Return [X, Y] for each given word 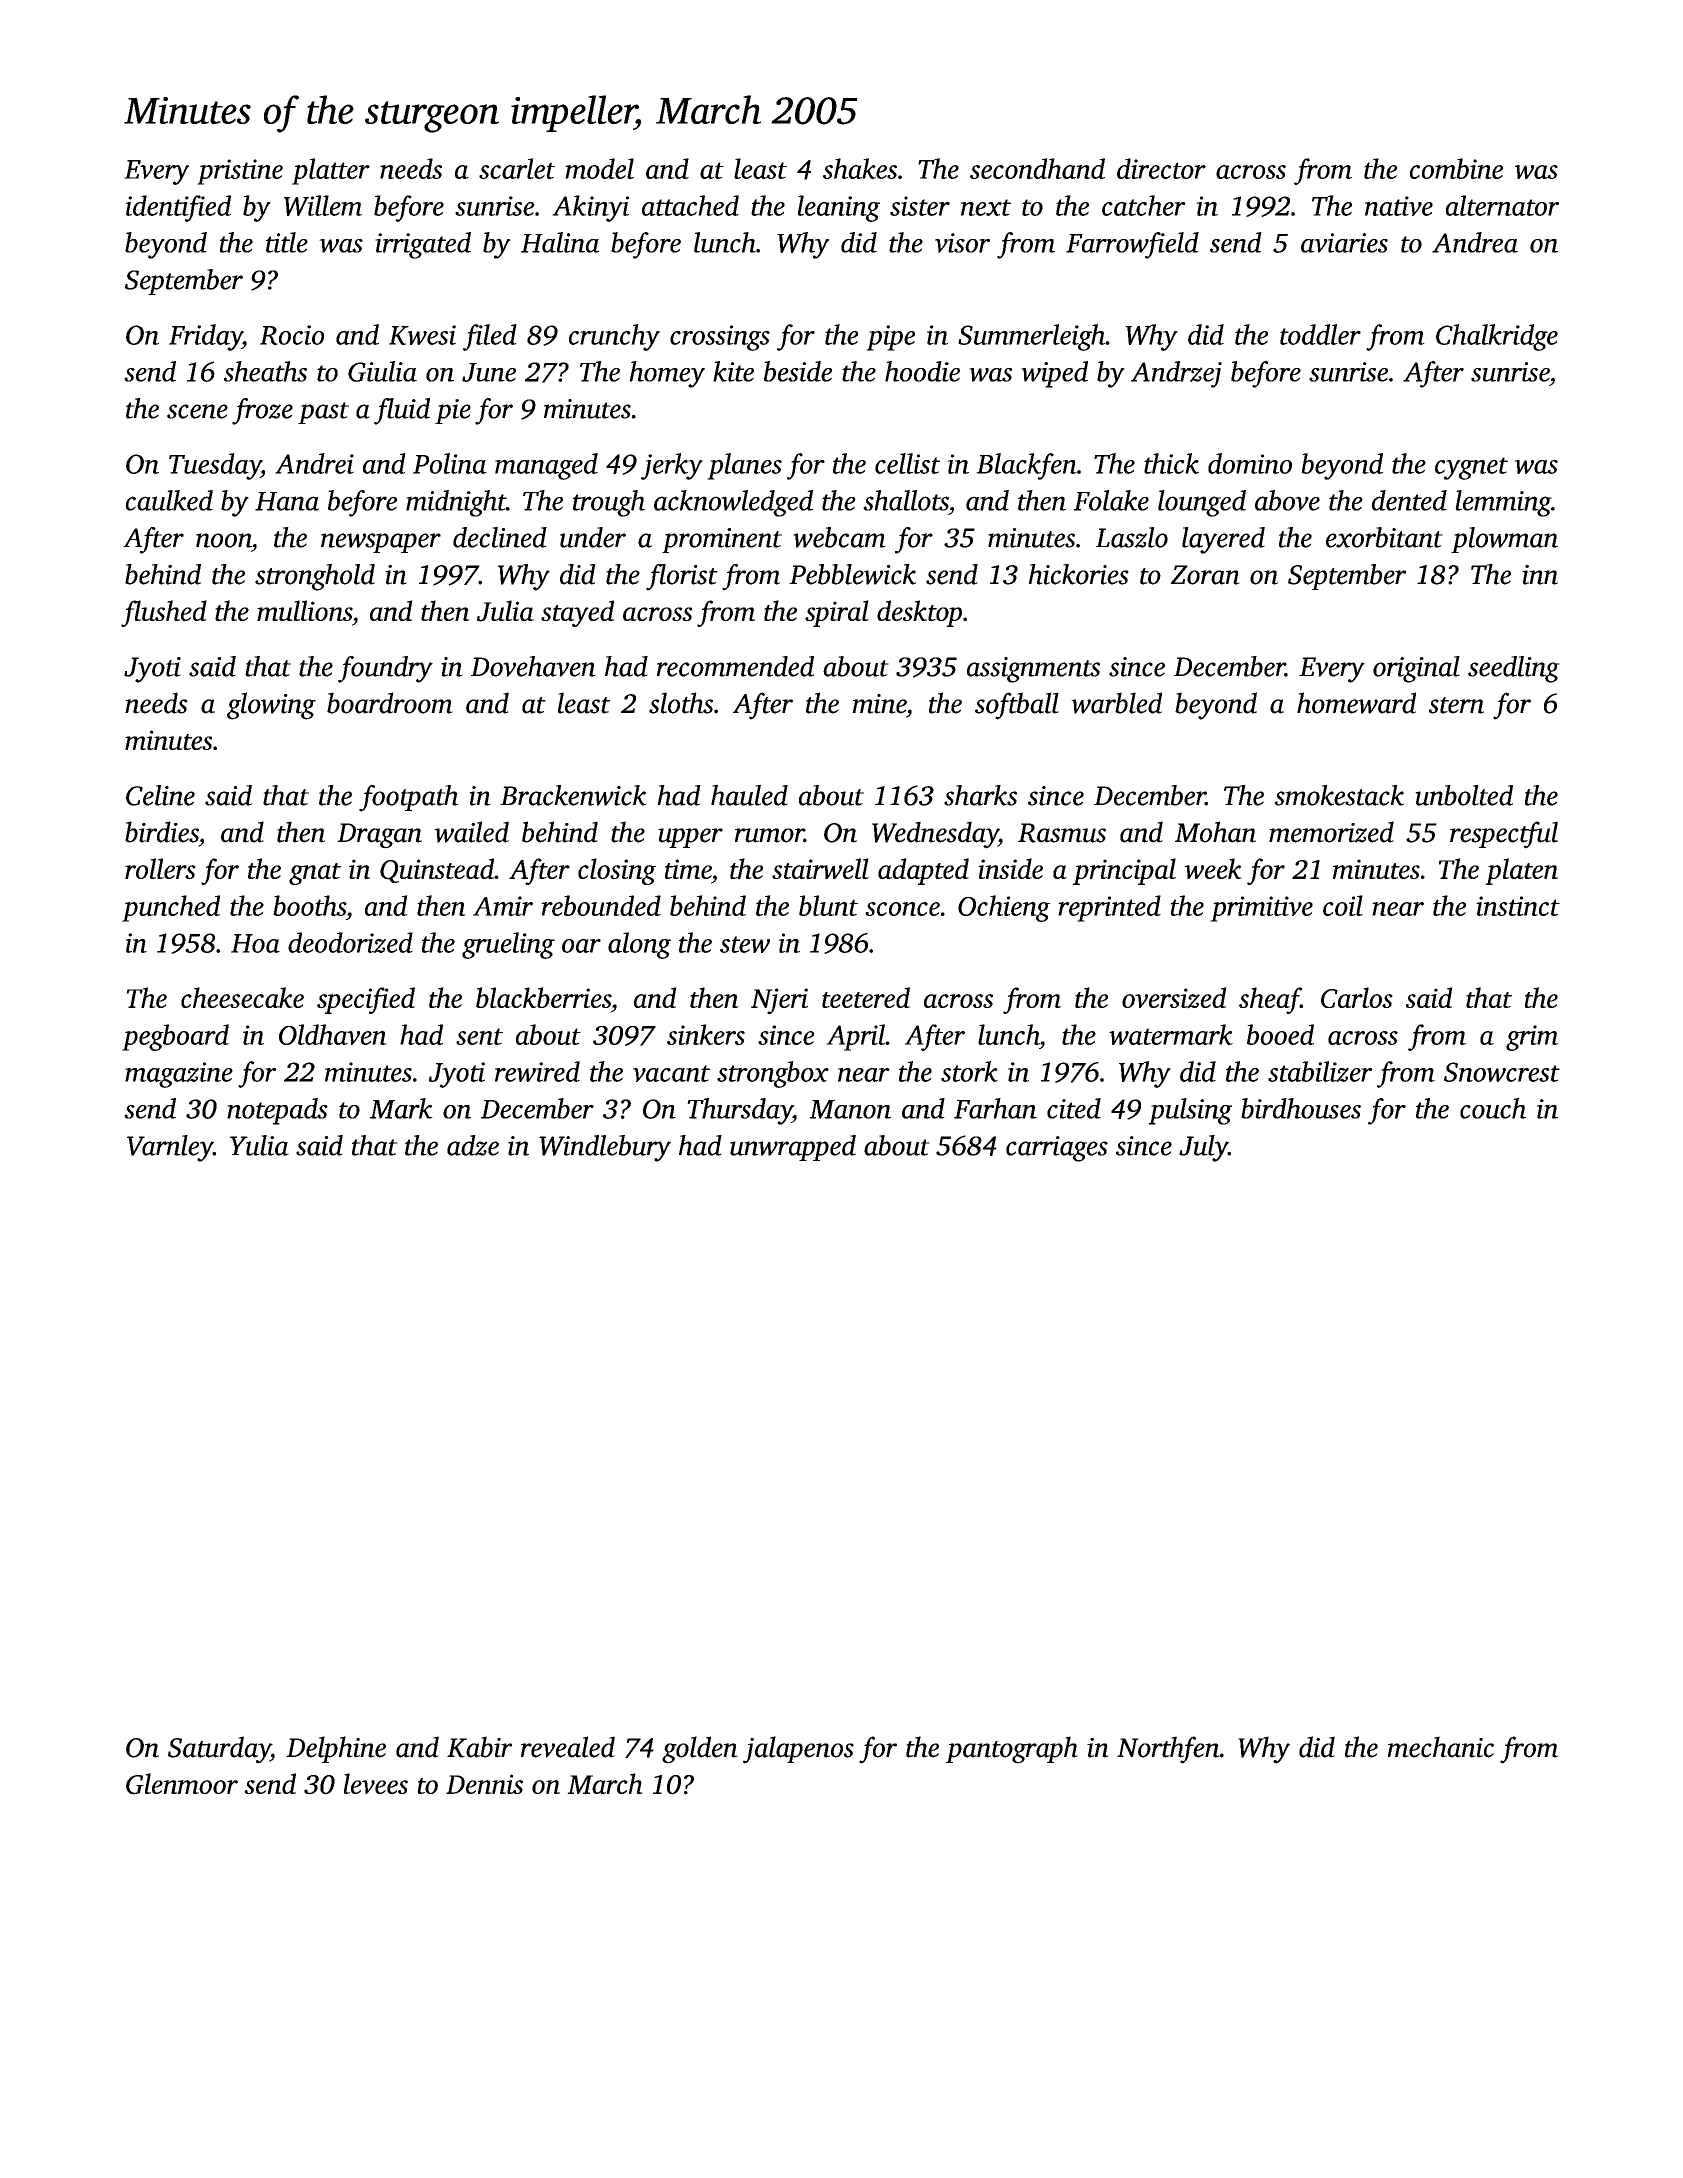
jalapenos [798, 1750]
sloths [681, 703]
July [1203, 1148]
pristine [240, 172]
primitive [1261, 909]
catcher [1144, 205]
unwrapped [793, 1148]
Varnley [170, 1148]
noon [224, 540]
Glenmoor [182, 1784]
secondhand [1037, 168]
